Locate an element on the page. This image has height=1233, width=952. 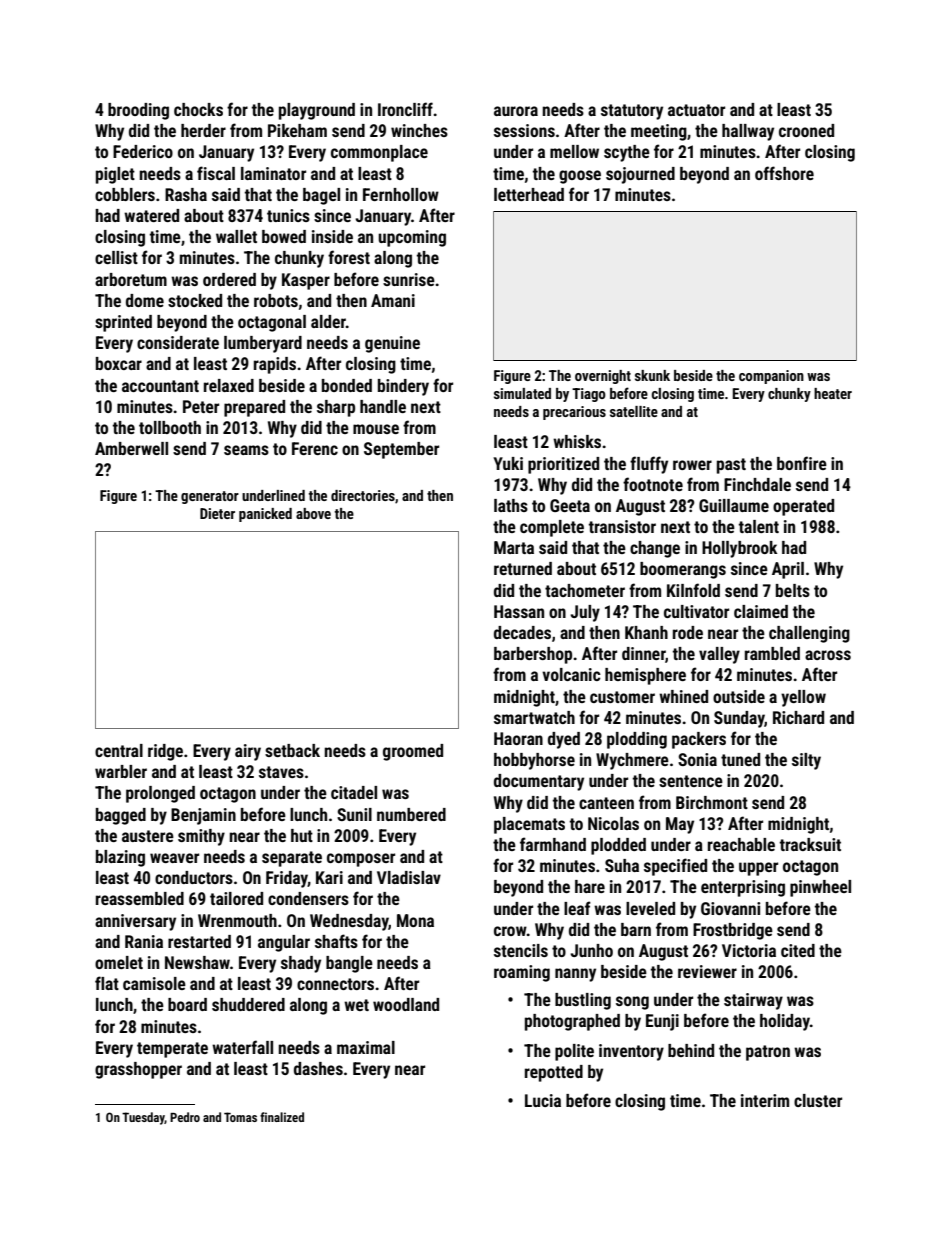
Friday is located at coordinates (287, 879).
